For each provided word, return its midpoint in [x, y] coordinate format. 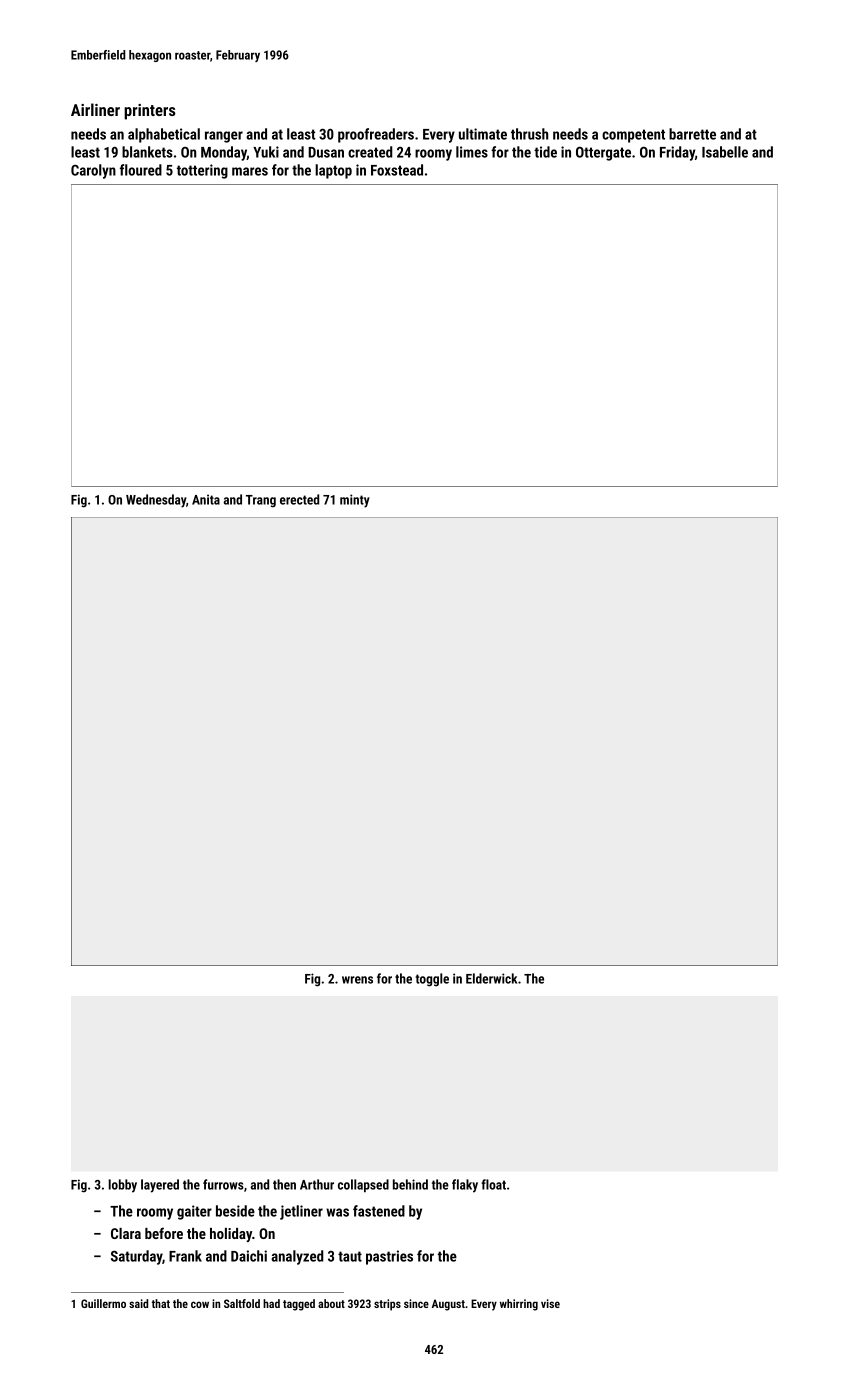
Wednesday [156, 501]
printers [150, 112]
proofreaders [376, 135]
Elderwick [491, 978]
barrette [692, 134]
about [331, 1303]
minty [355, 501]
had [271, 1303]
